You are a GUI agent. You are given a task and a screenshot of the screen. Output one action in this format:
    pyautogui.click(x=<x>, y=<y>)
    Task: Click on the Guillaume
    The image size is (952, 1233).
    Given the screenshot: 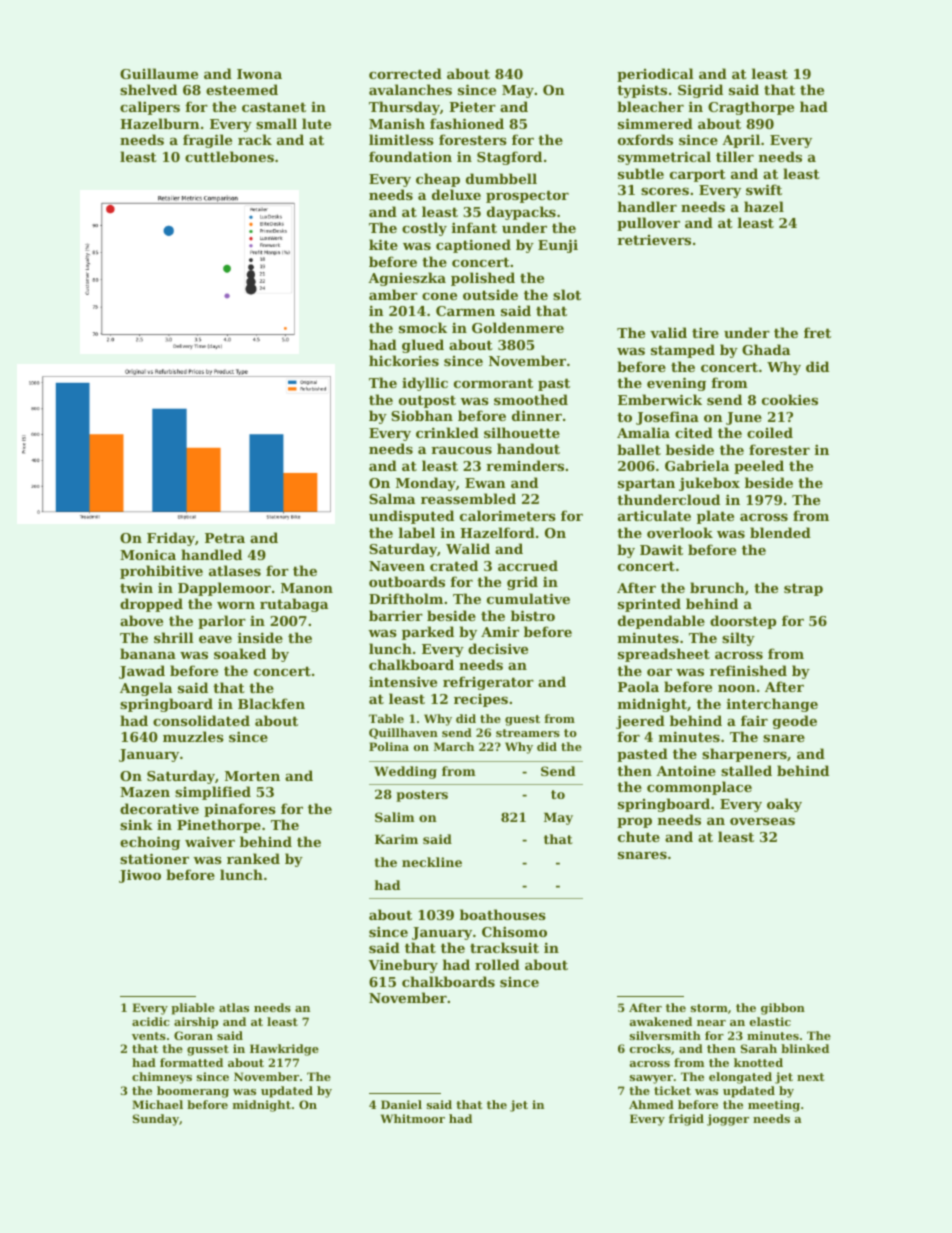 What is the action you would take?
    pyautogui.click(x=159, y=73)
